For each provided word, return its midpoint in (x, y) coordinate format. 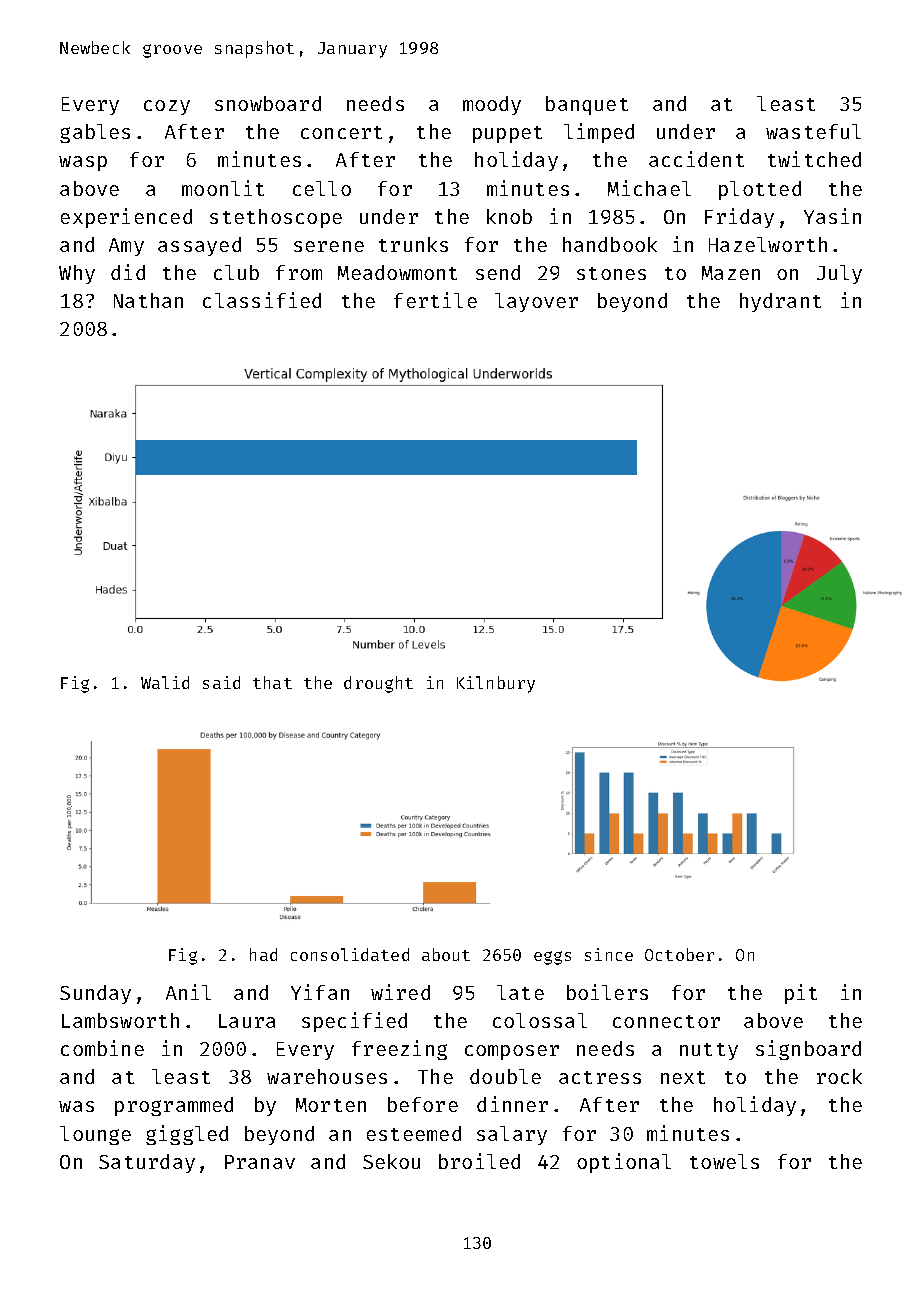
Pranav (260, 1162)
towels (724, 1161)
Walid (165, 682)
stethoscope (276, 218)
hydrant (780, 302)
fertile (435, 300)
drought (378, 684)
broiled (479, 1161)
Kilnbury (496, 684)
